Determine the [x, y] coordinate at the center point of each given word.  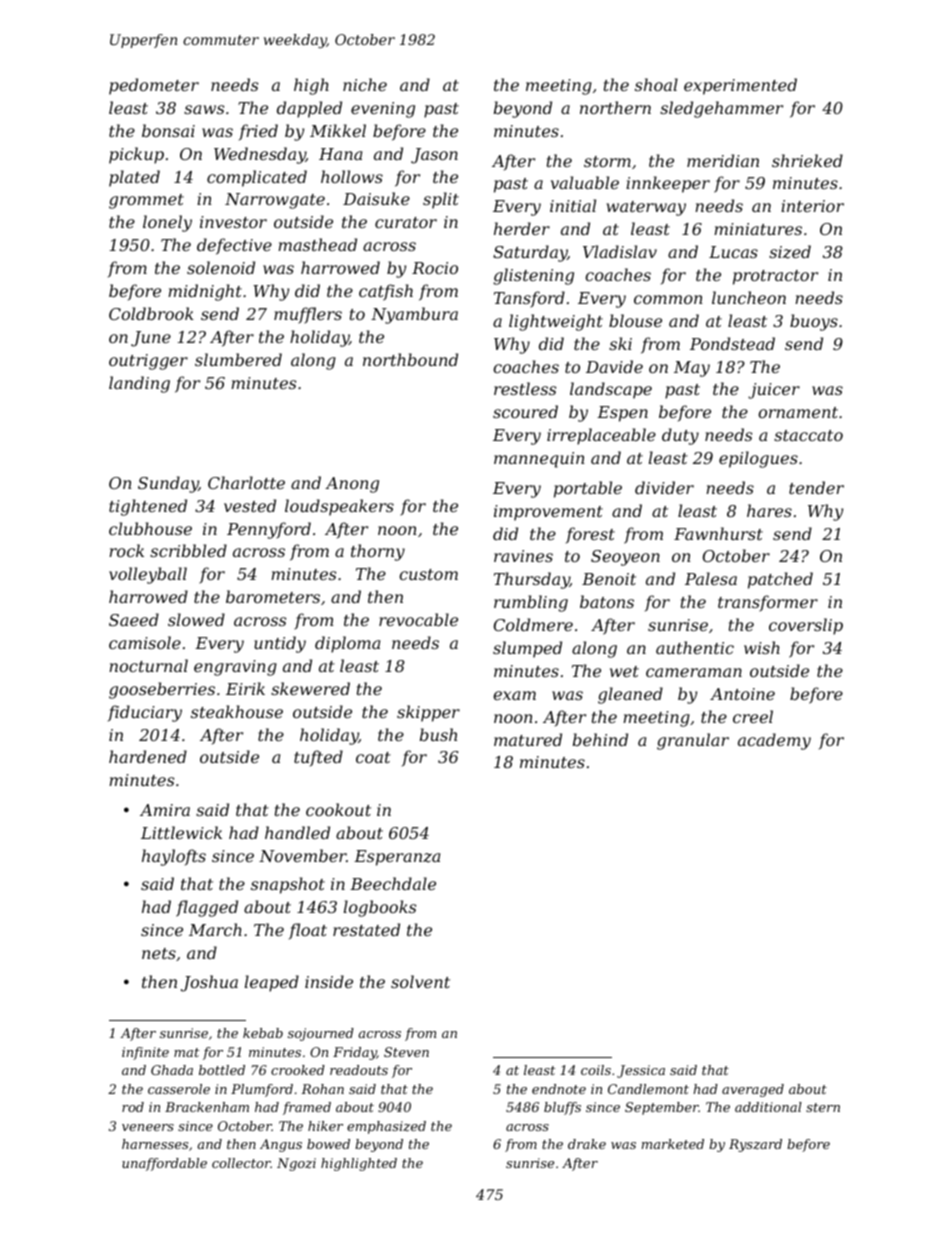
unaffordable [164, 1164]
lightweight [556, 322]
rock [126, 550]
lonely [167, 223]
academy [774, 741]
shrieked [807, 160]
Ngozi [296, 1164]
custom [428, 574]
